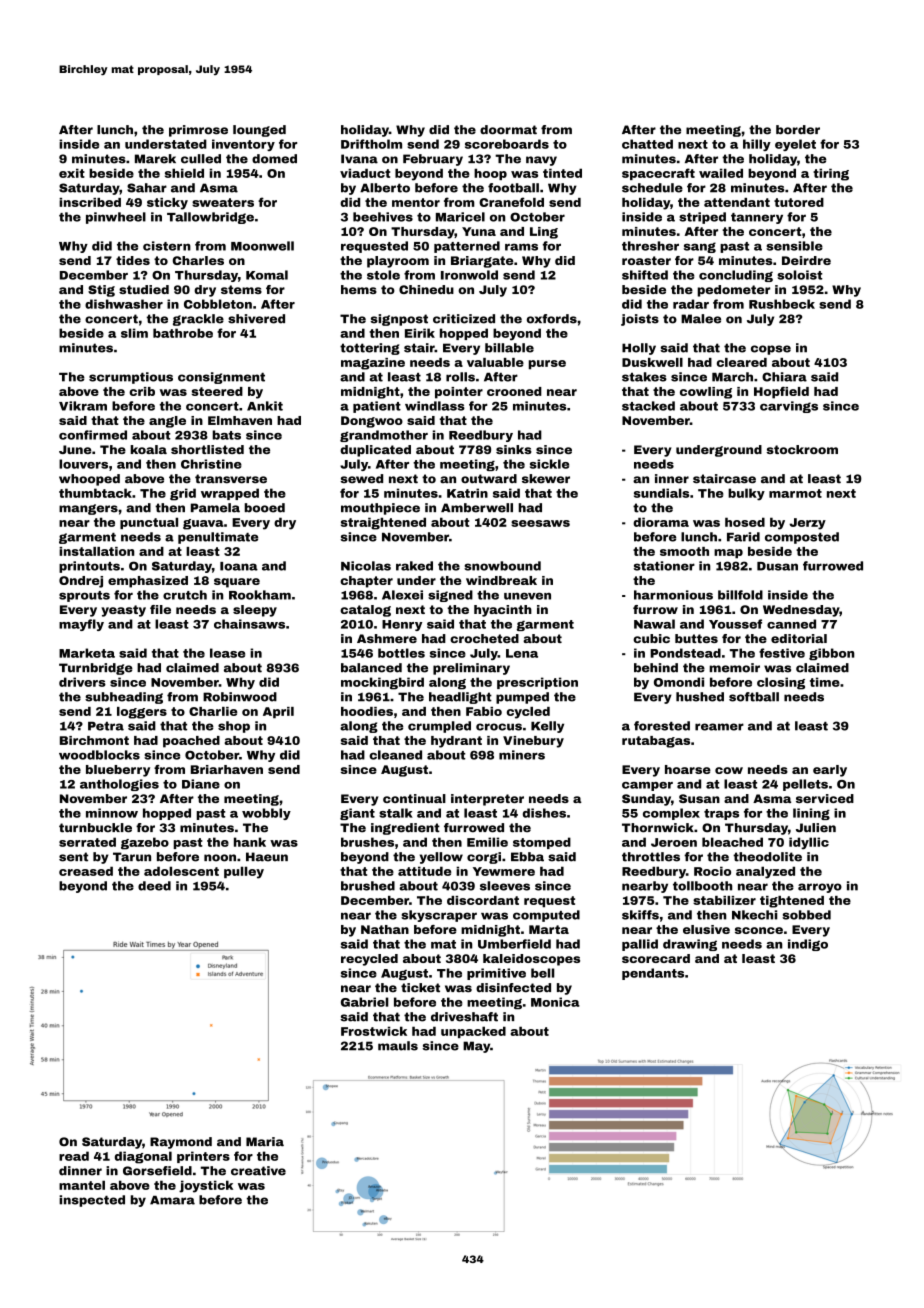 The height and width of the document is (1308, 924). I want to click on printouts, so click(89, 567).
